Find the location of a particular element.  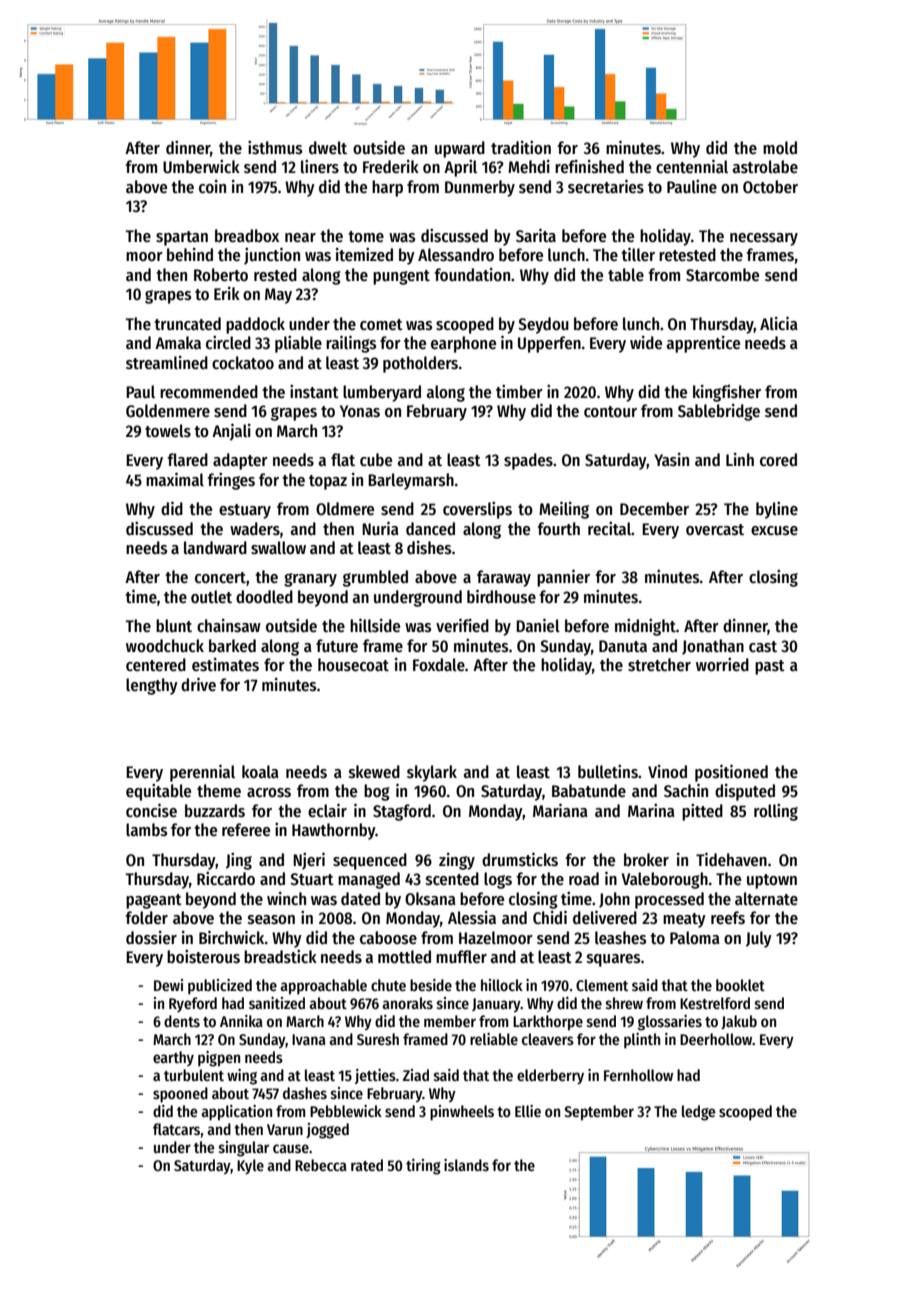

Seydou is located at coordinates (543, 325).
